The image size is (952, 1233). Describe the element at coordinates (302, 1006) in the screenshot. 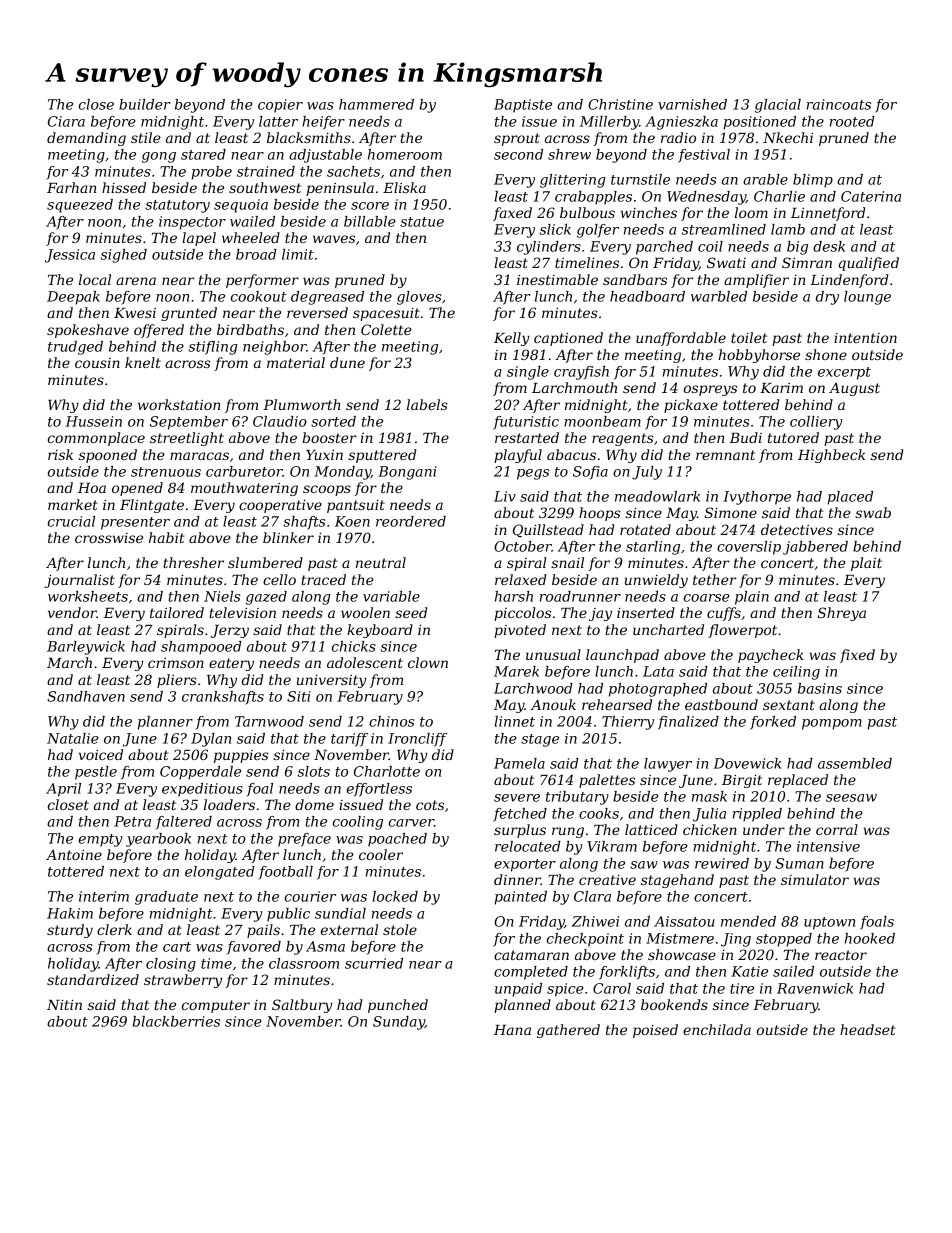

I see `Saltbury` at that location.
